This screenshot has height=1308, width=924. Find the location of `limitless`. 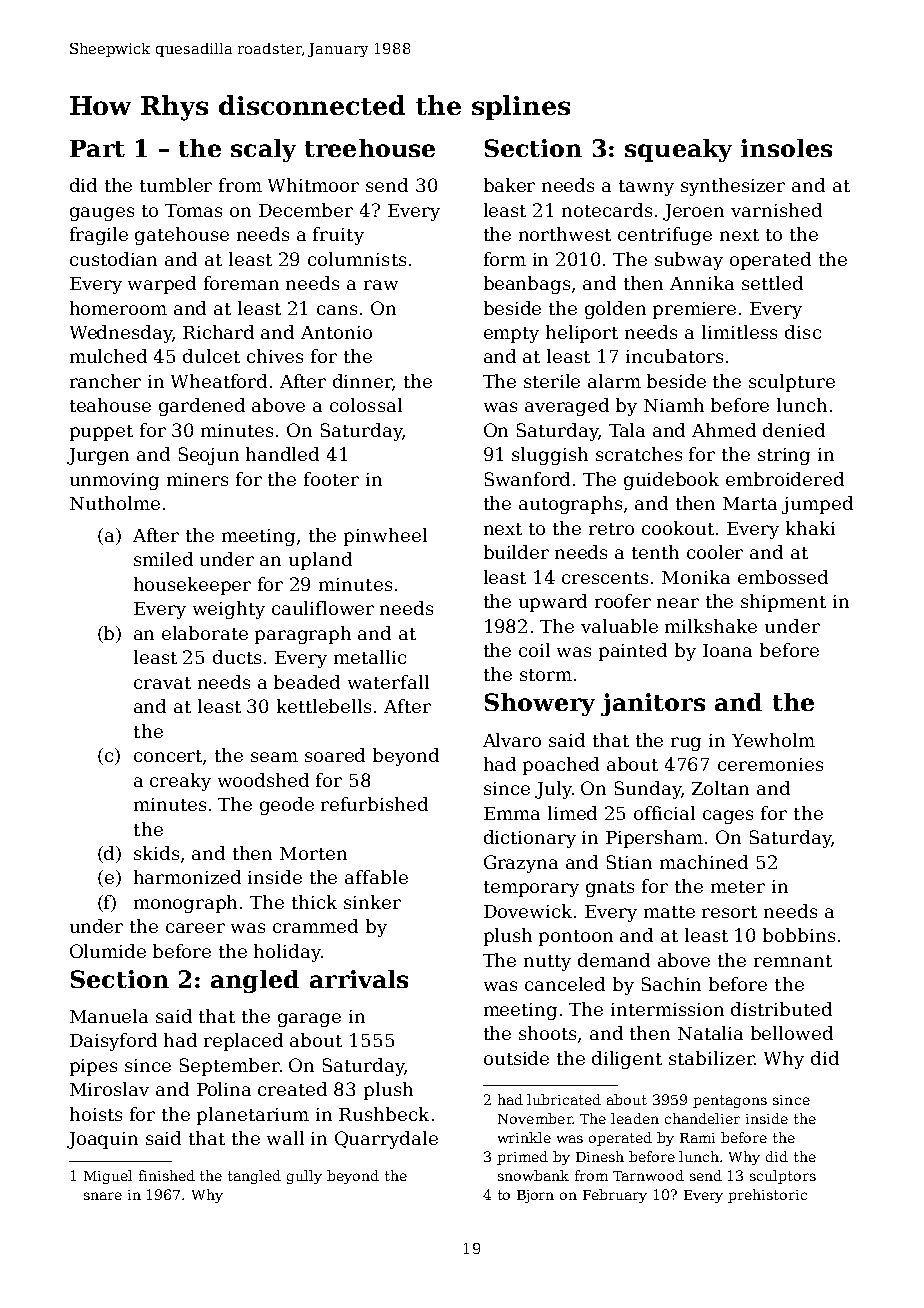

limitless is located at coordinates (739, 332).
